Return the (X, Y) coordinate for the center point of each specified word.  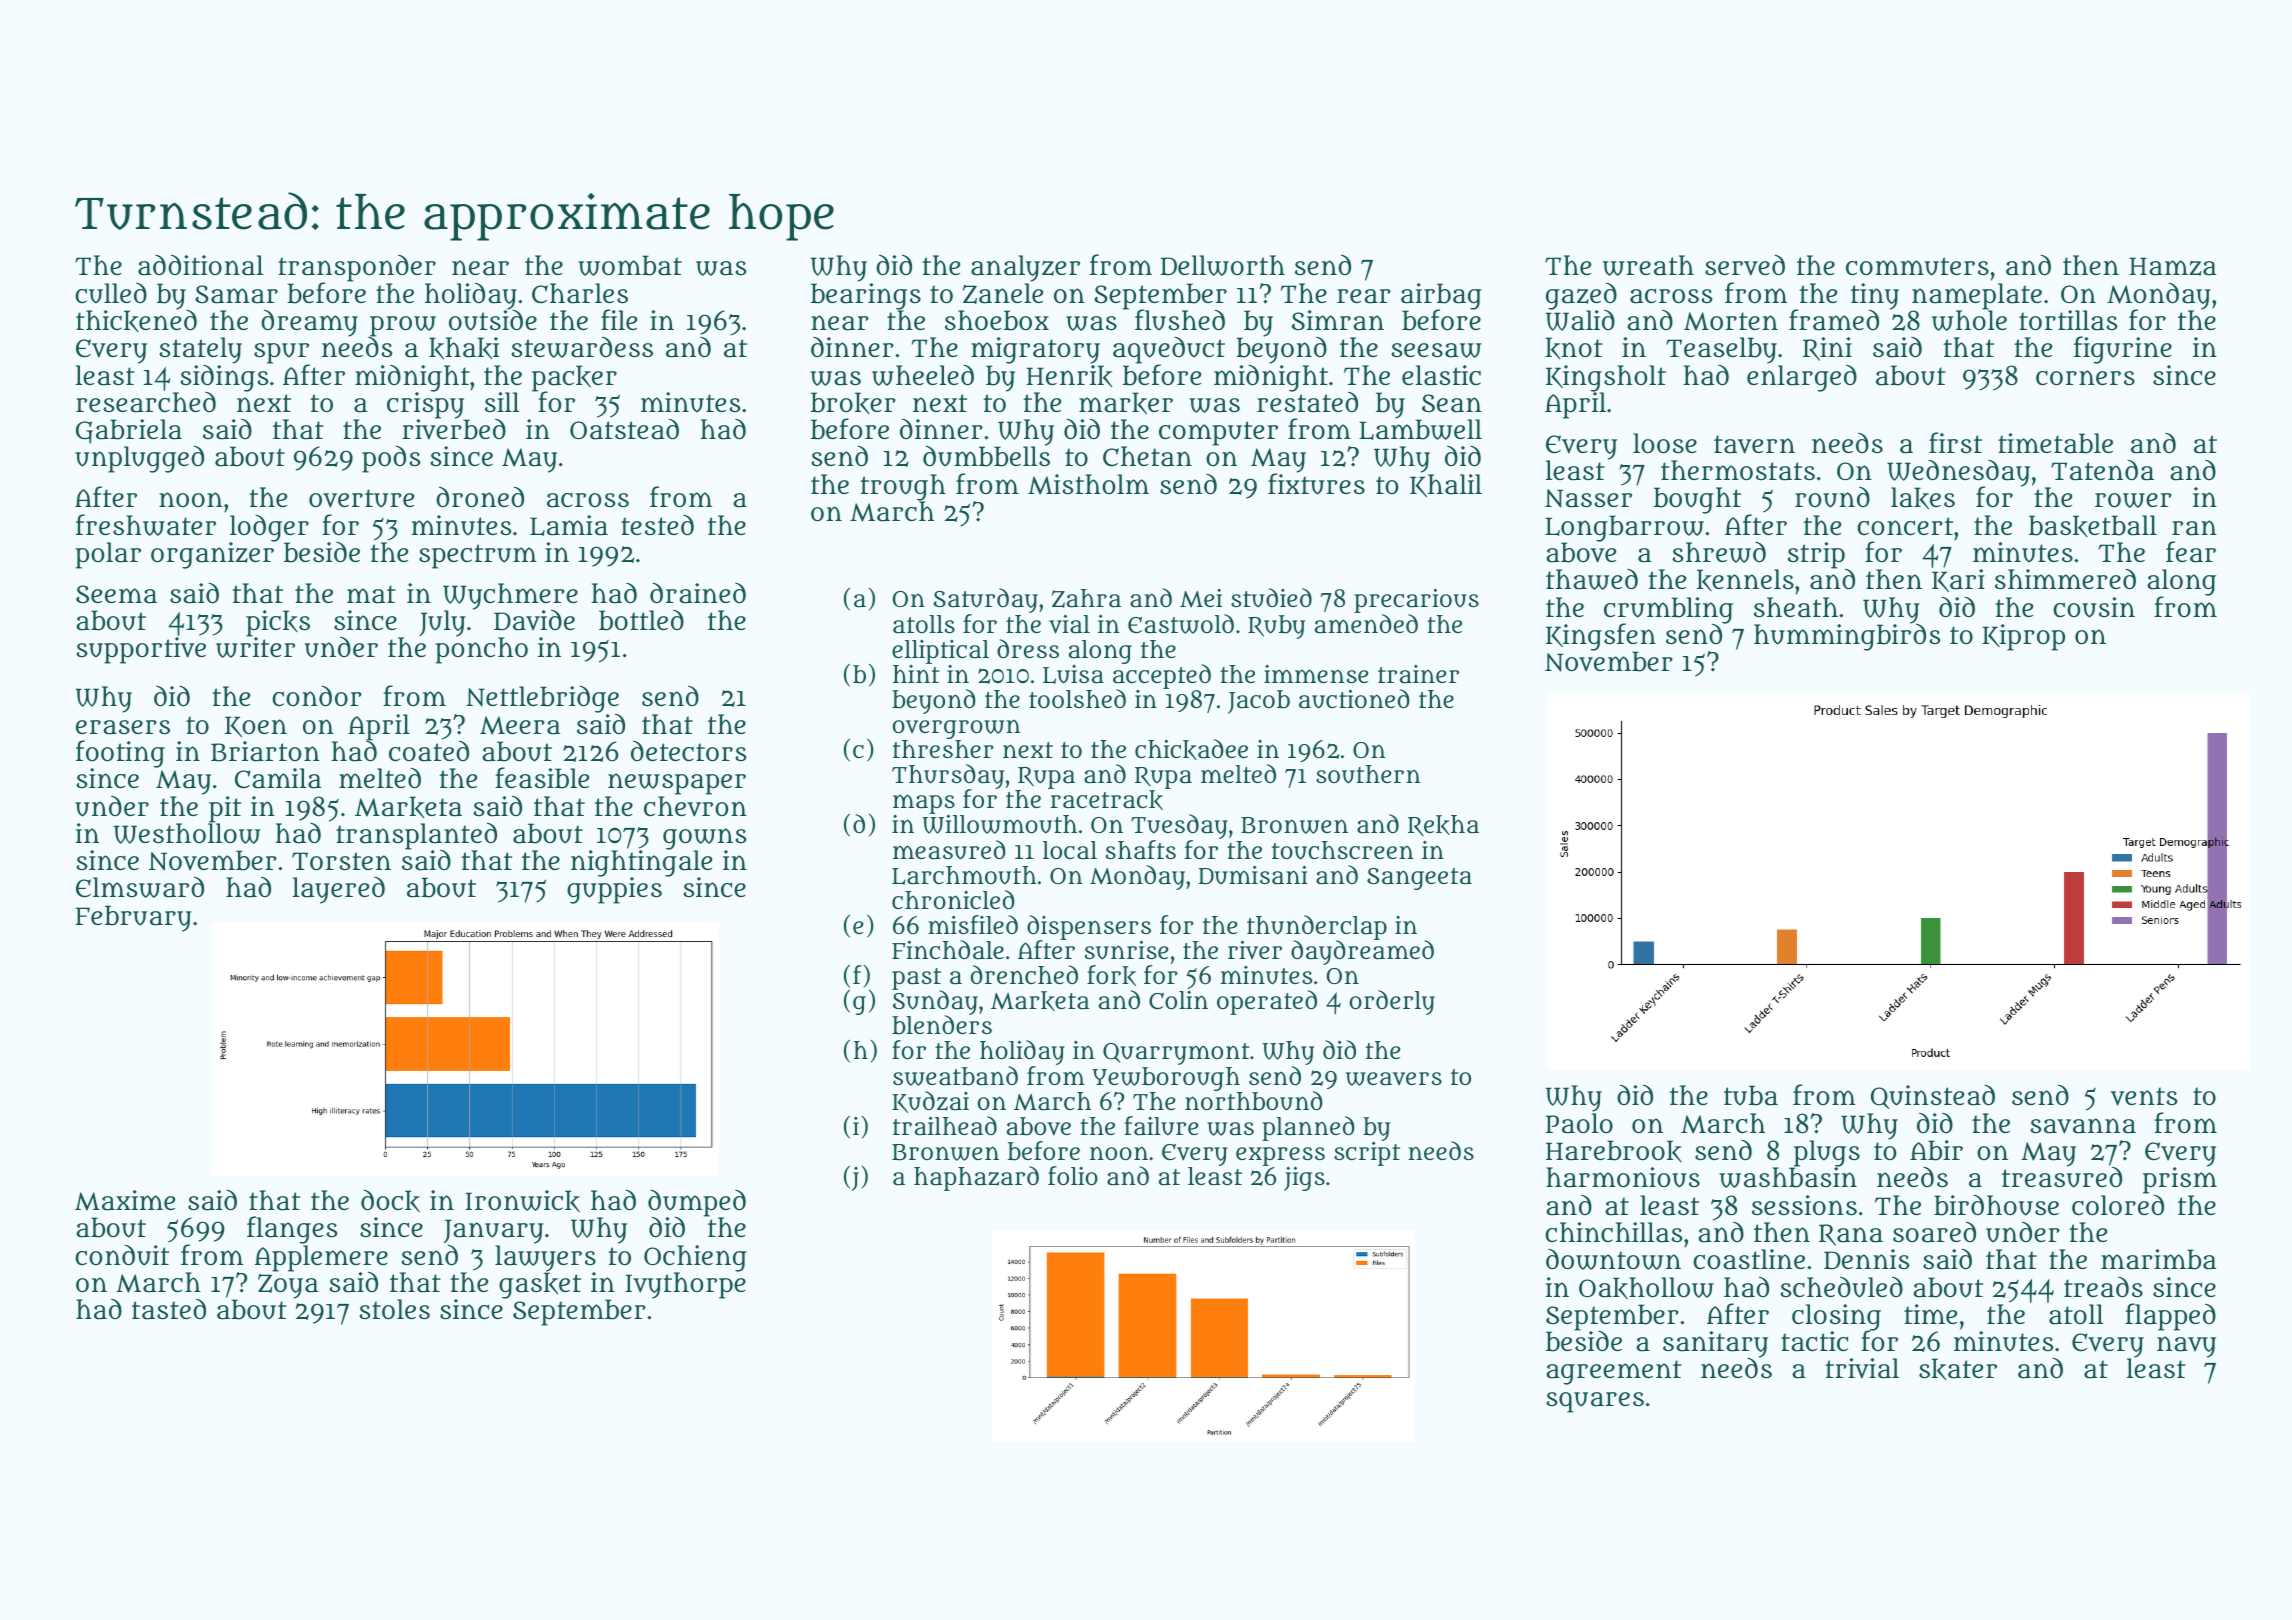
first (1955, 442)
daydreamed (1362, 952)
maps (924, 804)
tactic (1814, 1341)
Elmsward (140, 887)
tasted (169, 1309)
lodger (269, 528)
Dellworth (1222, 265)
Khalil (1446, 485)
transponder (357, 268)
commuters (1917, 266)
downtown (1613, 1259)
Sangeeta (1419, 879)
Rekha (1443, 825)
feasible (542, 778)
